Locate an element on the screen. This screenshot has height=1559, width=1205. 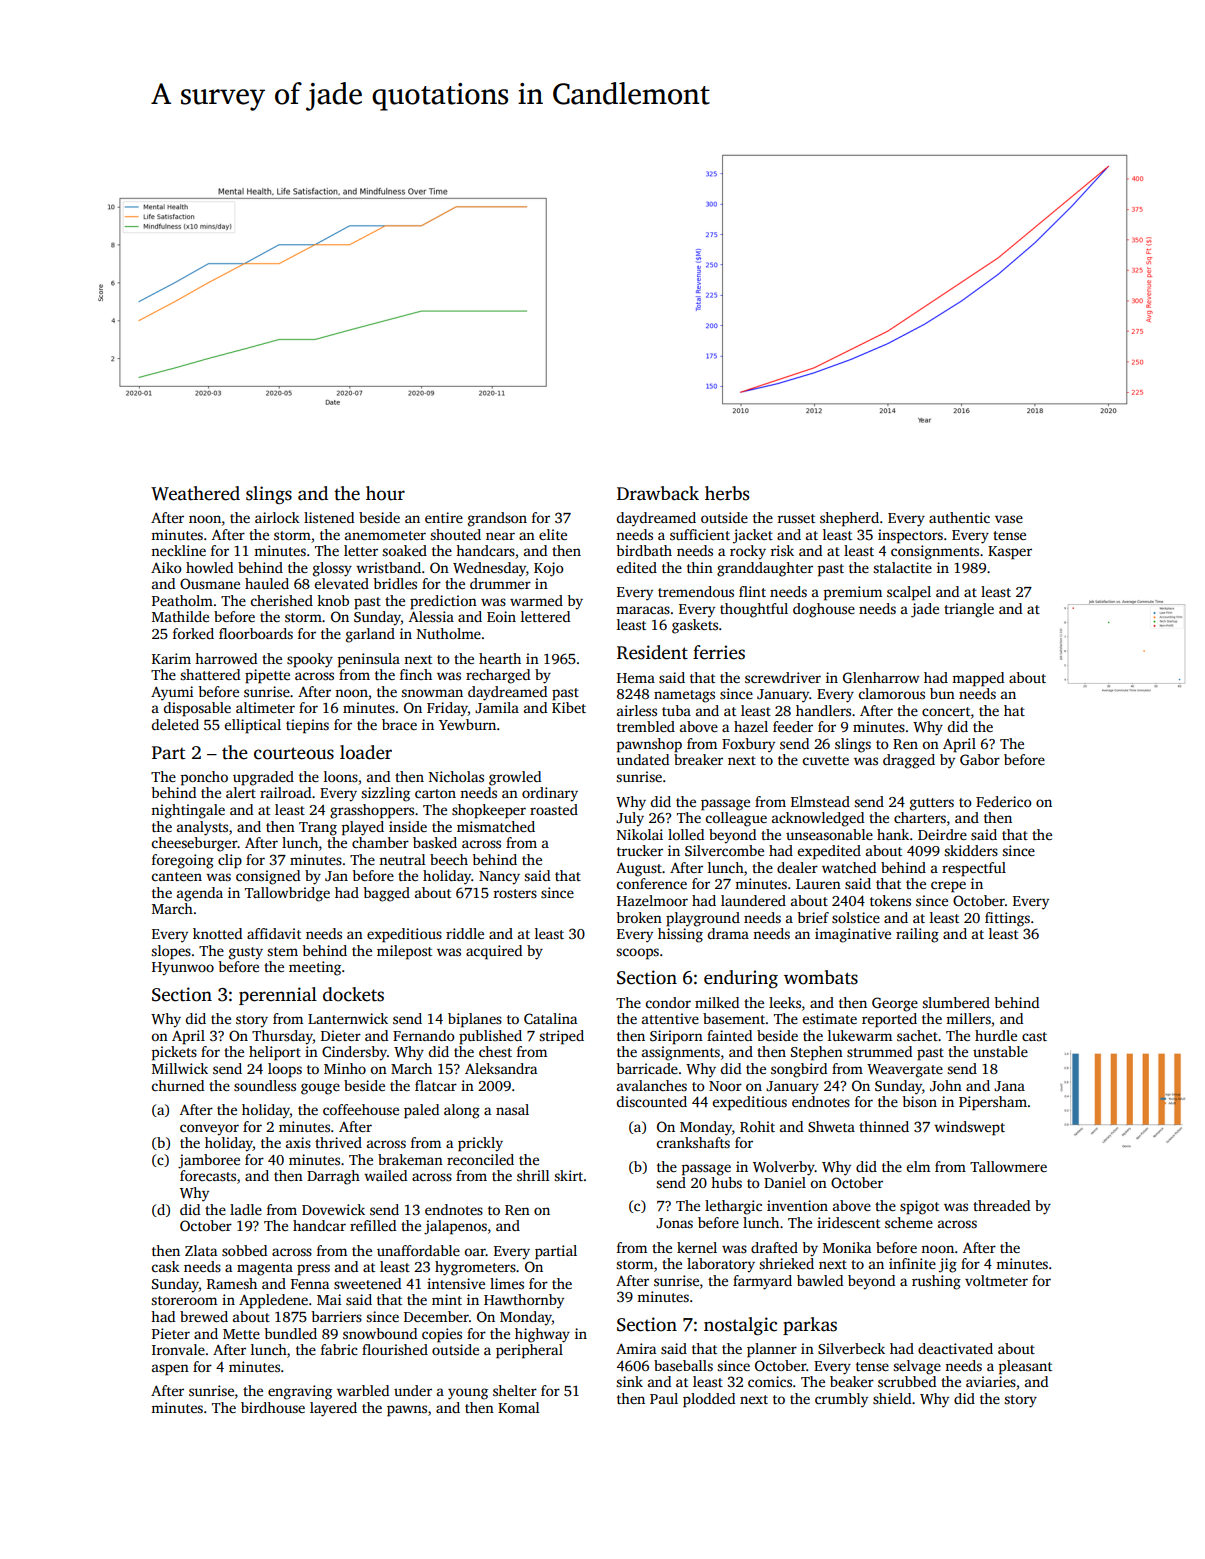
shepherd is located at coordinates (849, 519).
